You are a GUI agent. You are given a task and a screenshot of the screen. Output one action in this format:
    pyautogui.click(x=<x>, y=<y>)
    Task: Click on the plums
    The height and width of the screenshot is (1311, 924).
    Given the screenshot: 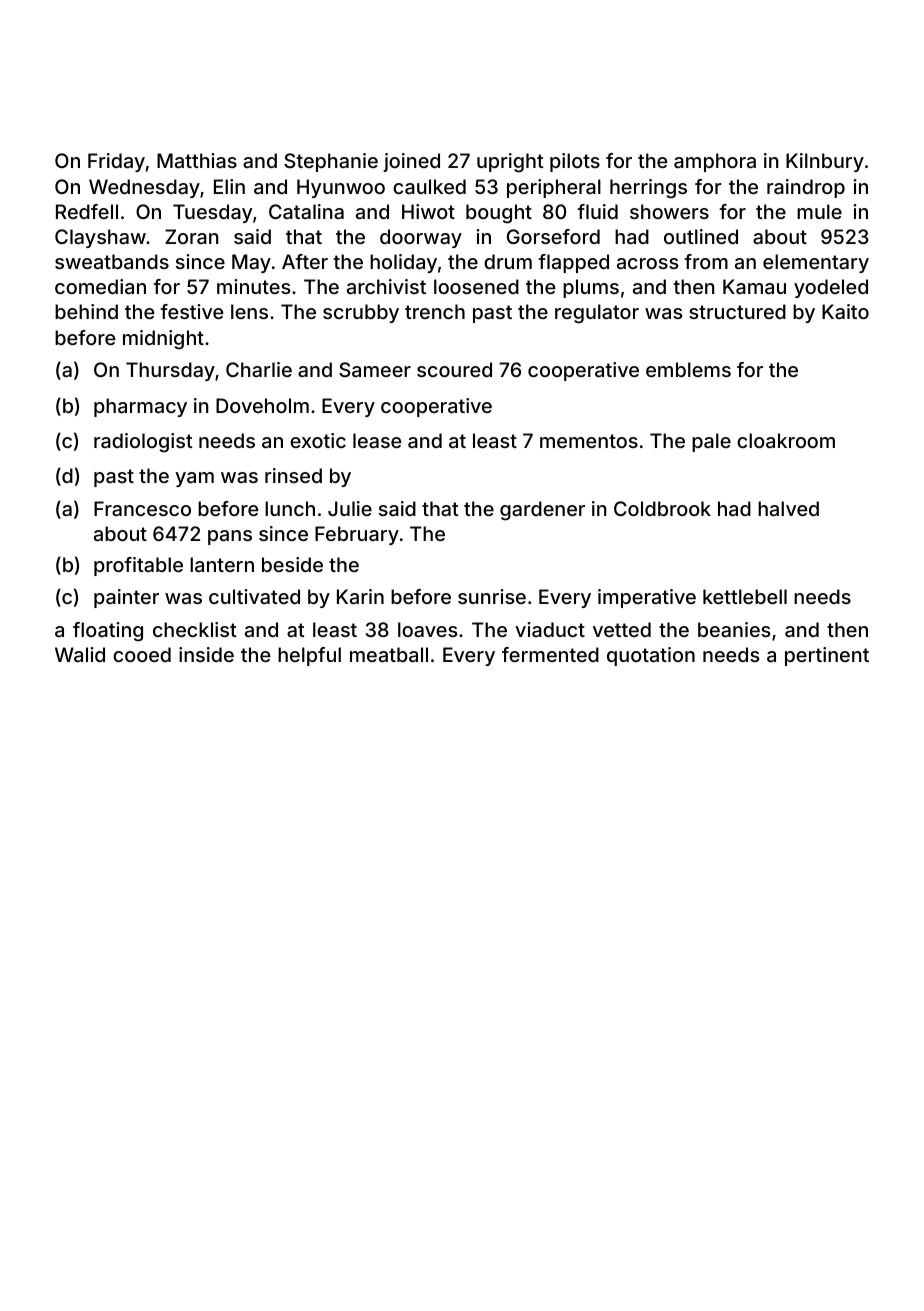 What is the action you would take?
    pyautogui.click(x=591, y=288)
